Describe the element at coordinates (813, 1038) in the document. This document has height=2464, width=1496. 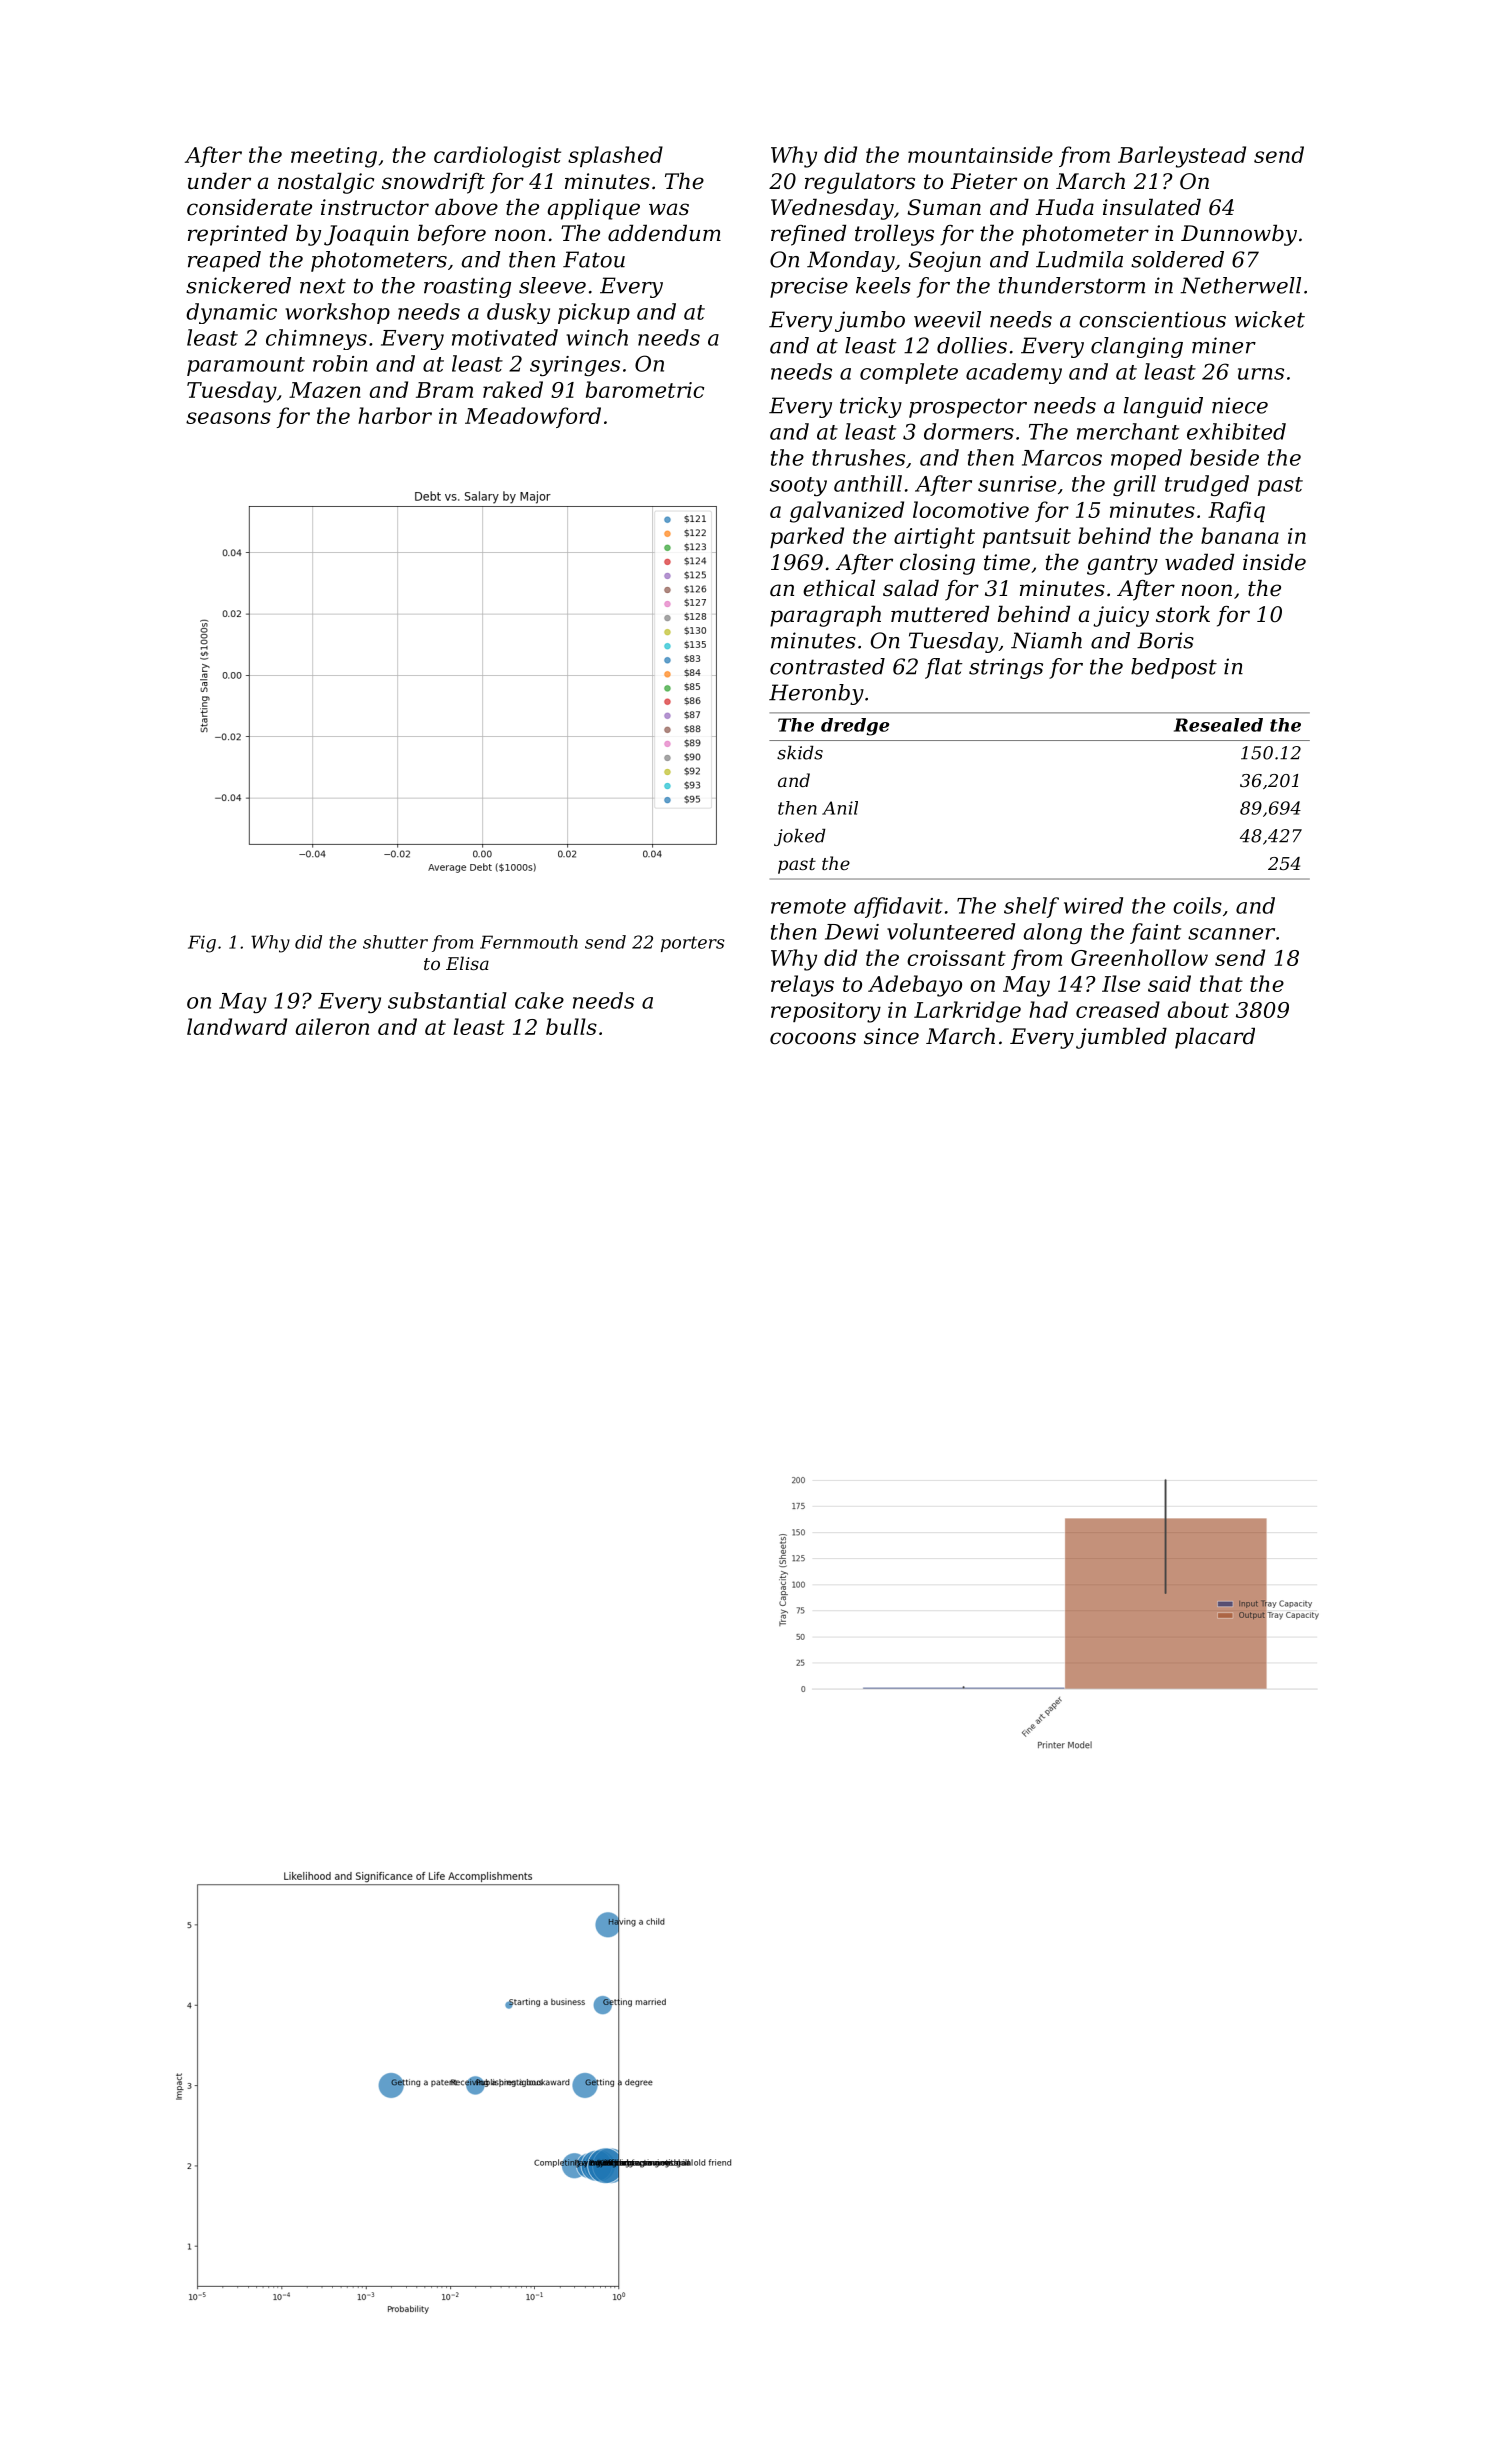
I see `cocoons` at that location.
